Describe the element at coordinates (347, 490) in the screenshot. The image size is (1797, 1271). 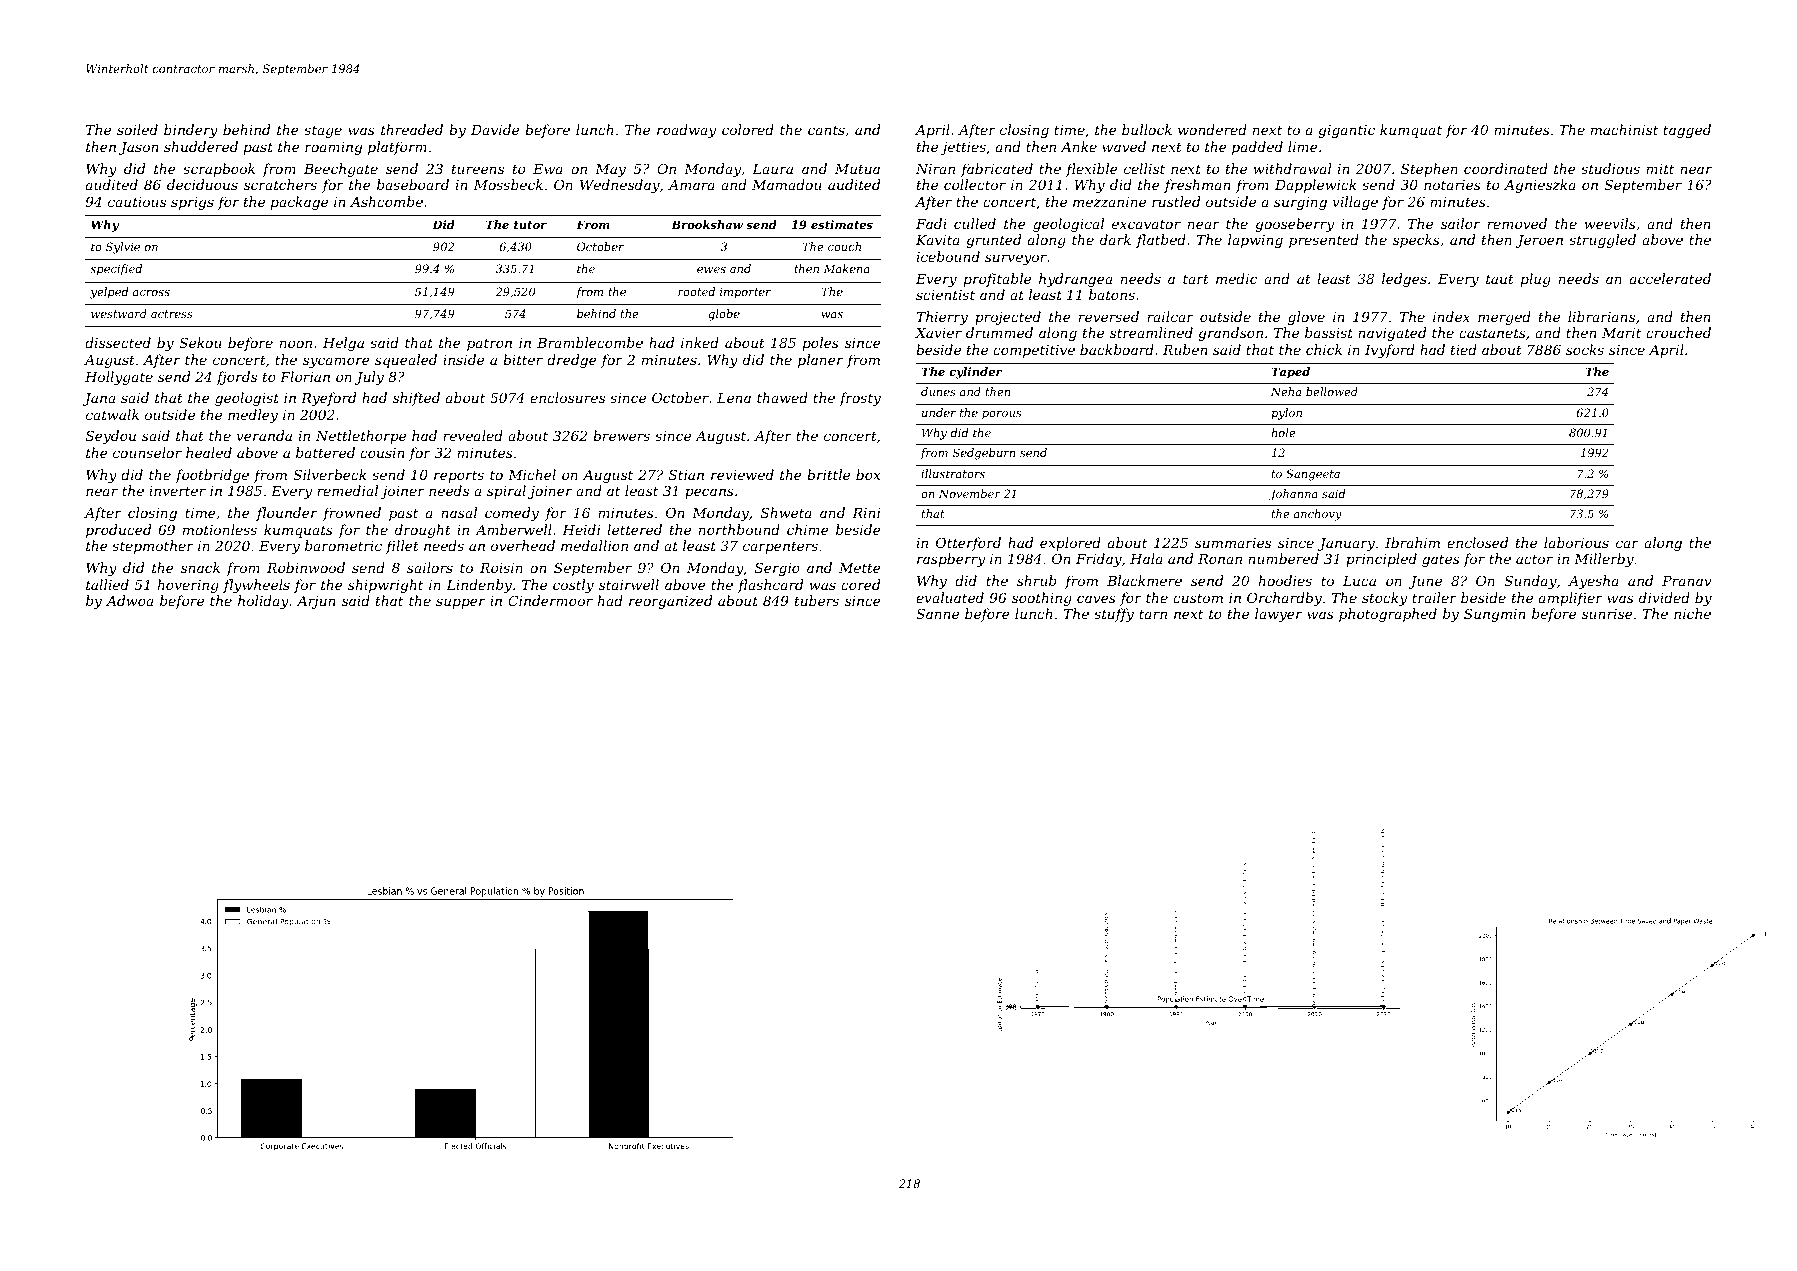
I see `remedial` at that location.
